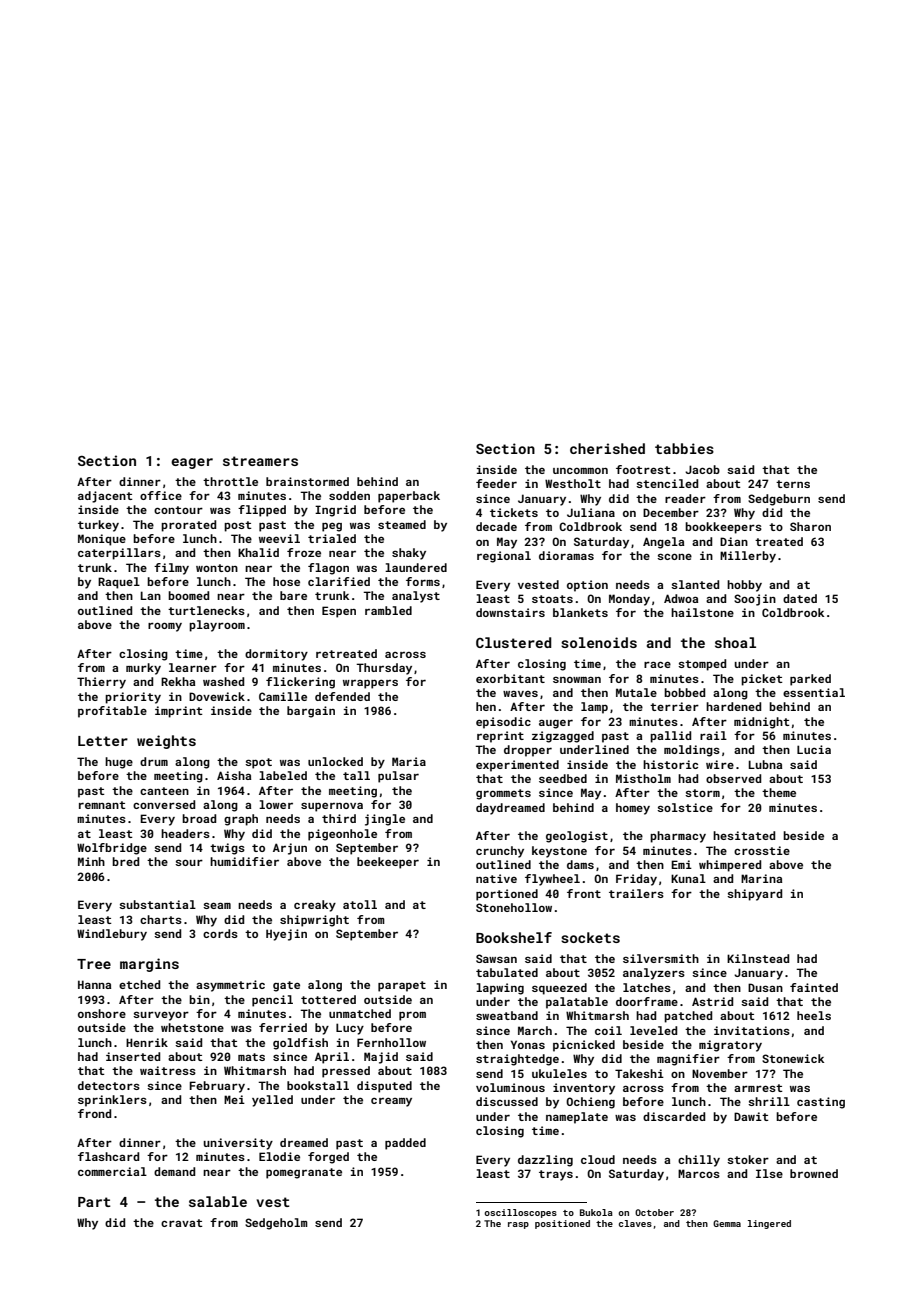 The height and width of the page is (1308, 924). I want to click on picket, so click(762, 680).
